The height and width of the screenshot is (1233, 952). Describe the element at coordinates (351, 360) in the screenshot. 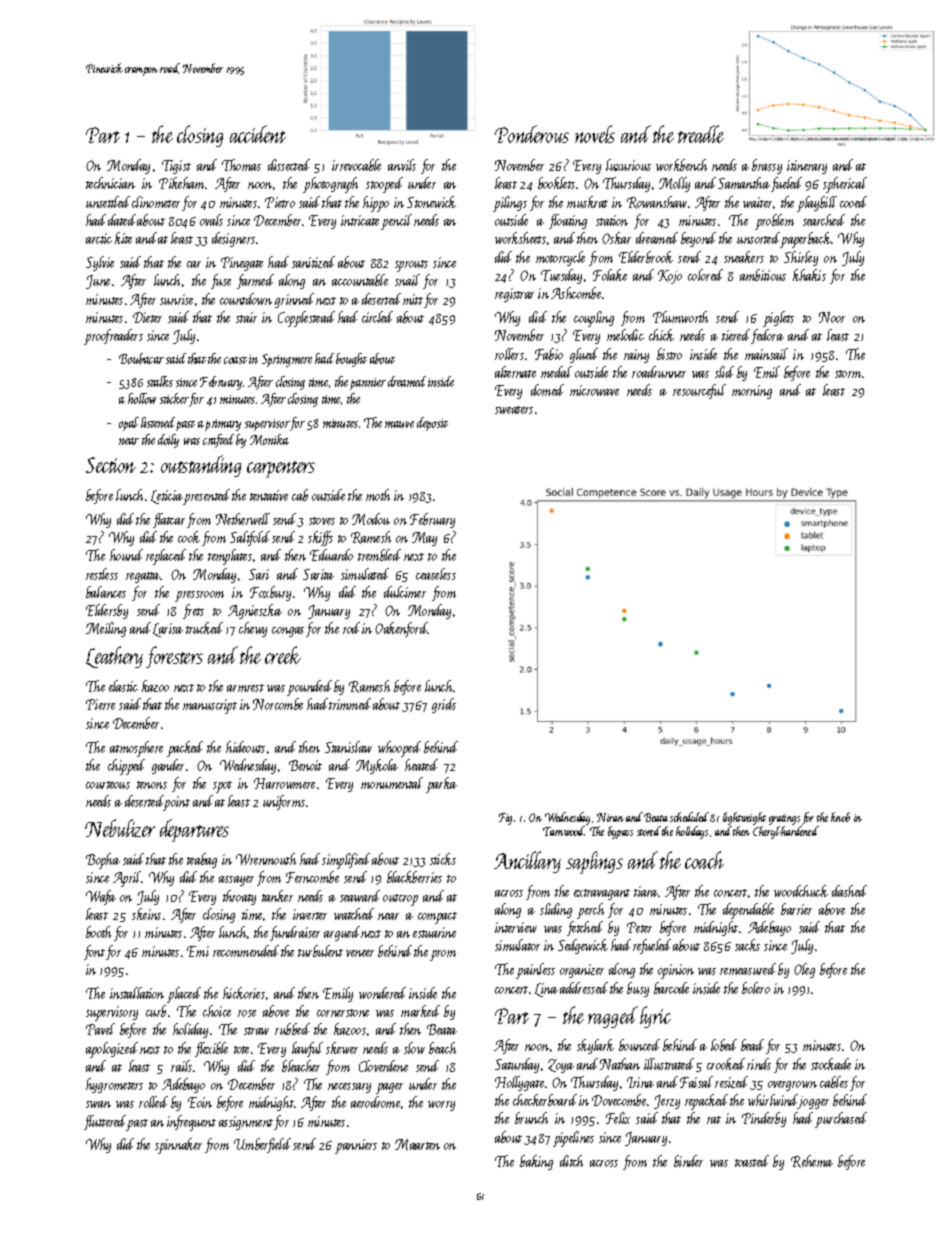

I see `bought` at that location.
